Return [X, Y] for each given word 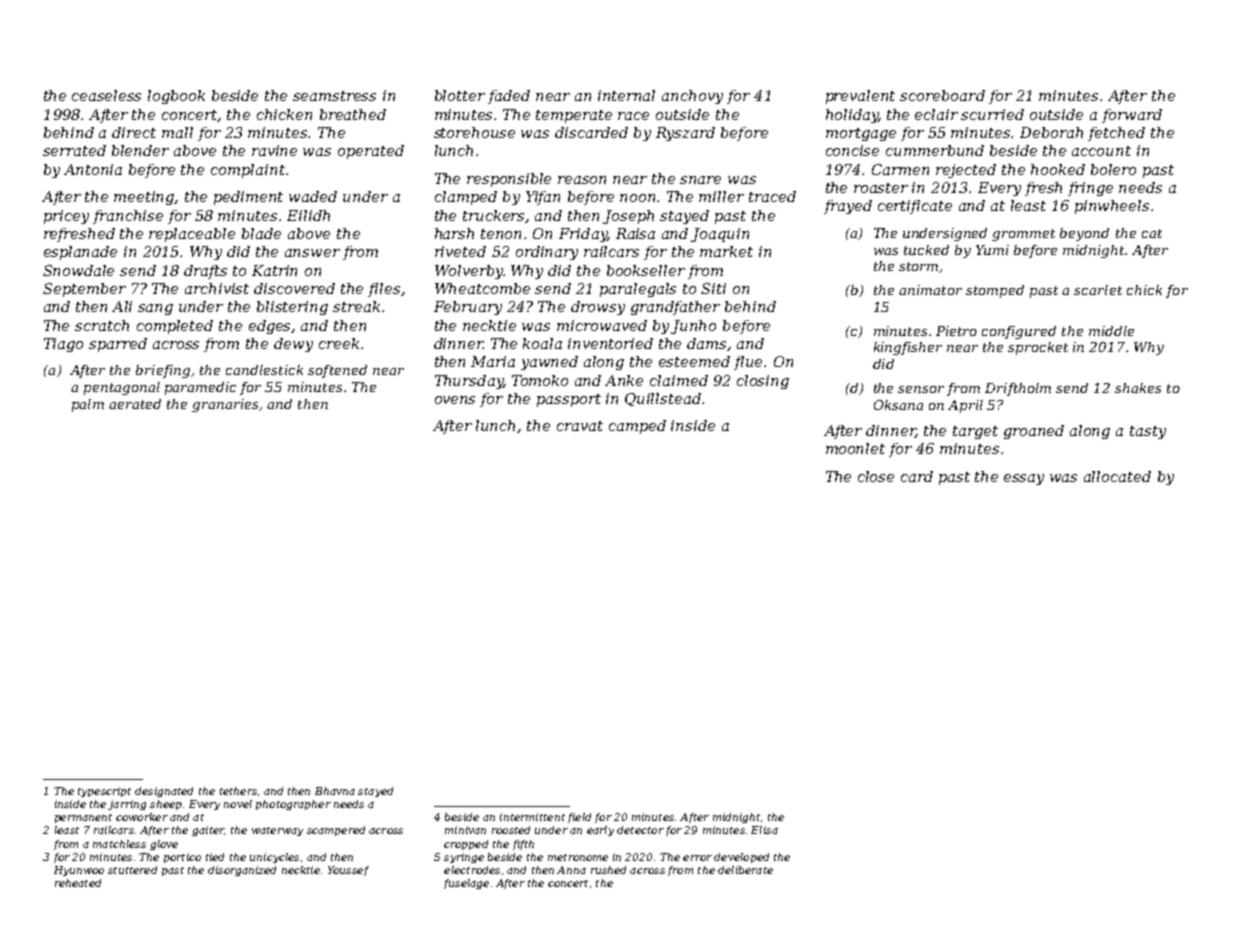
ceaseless [106, 95]
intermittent [532, 817]
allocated [1117, 476]
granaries [225, 405]
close [876, 476]
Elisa [764, 830]
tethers [238, 791]
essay [1024, 479]
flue [748, 363]
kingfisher [908, 348]
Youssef [348, 871]
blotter [460, 95]
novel [238, 804]
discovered [294, 288]
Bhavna [335, 791]
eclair [936, 114]
